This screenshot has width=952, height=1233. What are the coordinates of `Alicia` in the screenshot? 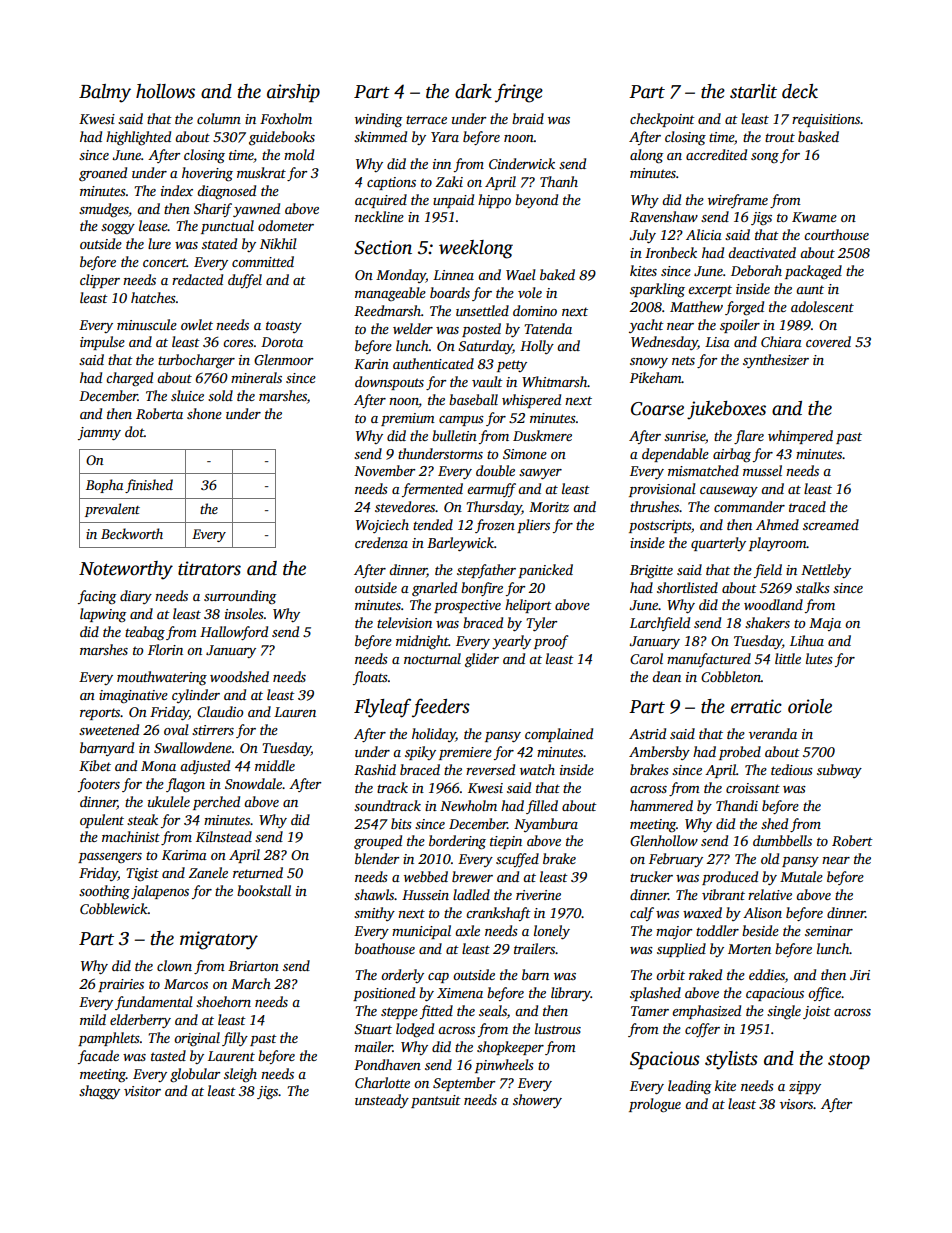 It's located at (704, 234).
